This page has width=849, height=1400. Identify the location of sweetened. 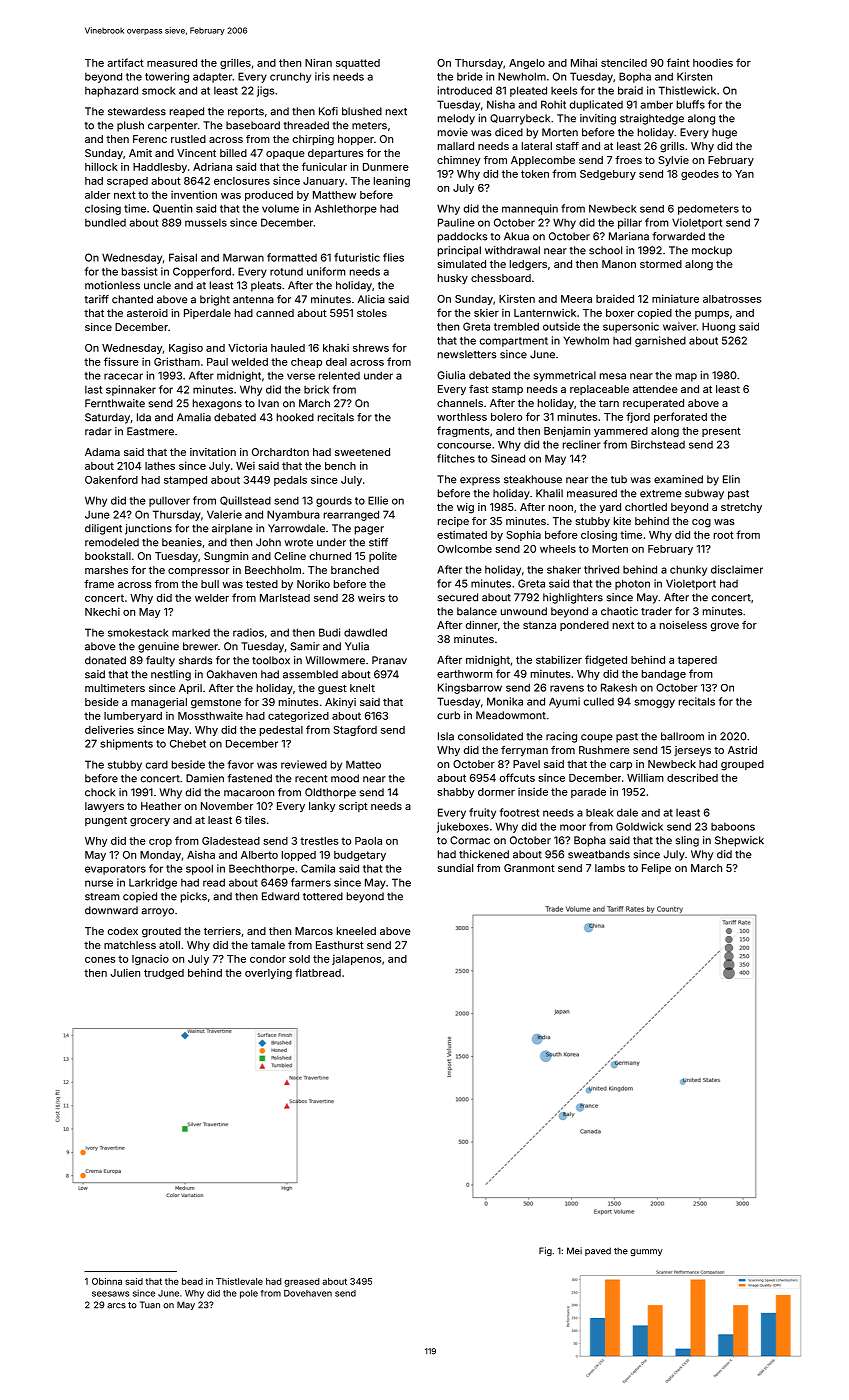
(362, 452).
